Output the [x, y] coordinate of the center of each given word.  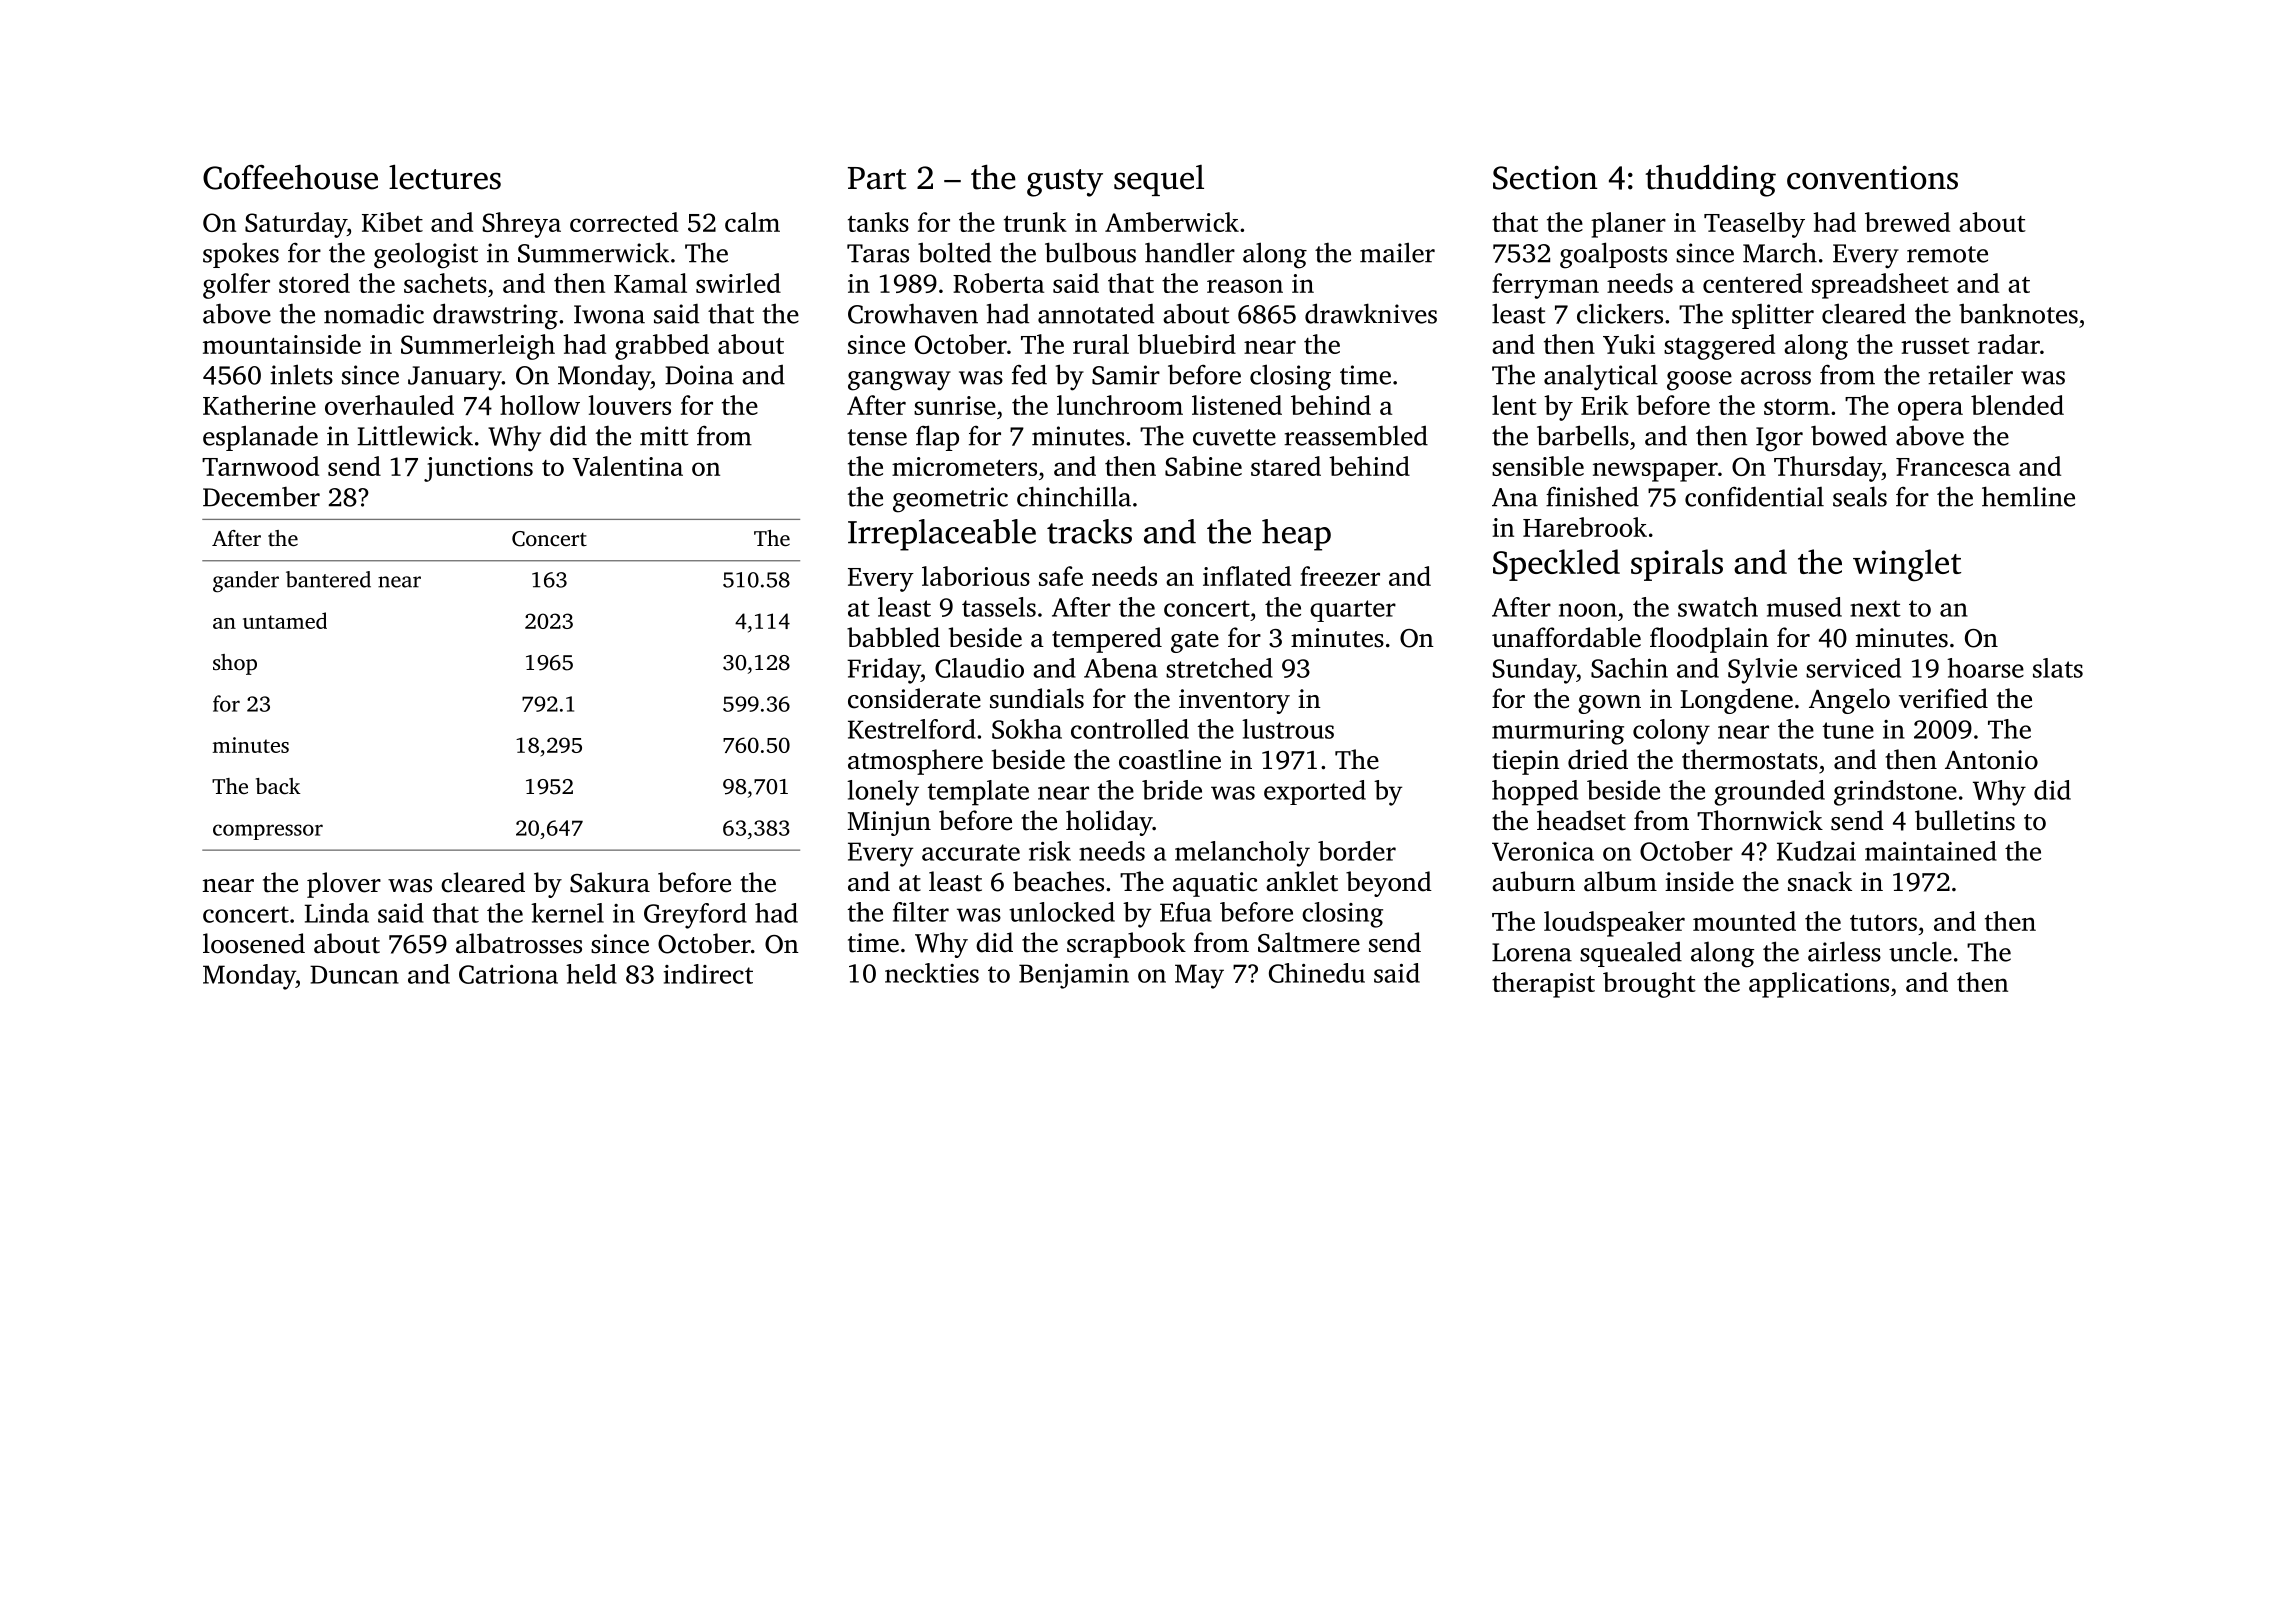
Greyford [695, 916]
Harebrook [1585, 527]
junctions [478, 469]
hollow [540, 405]
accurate [971, 852]
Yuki [1629, 344]
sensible [1538, 466]
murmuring [1558, 732]
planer [1628, 225]
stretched [1219, 668]
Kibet [392, 222]
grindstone [1895, 793]
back [278, 786]
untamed [285, 620]
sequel [1159, 180]
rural [1101, 344]
